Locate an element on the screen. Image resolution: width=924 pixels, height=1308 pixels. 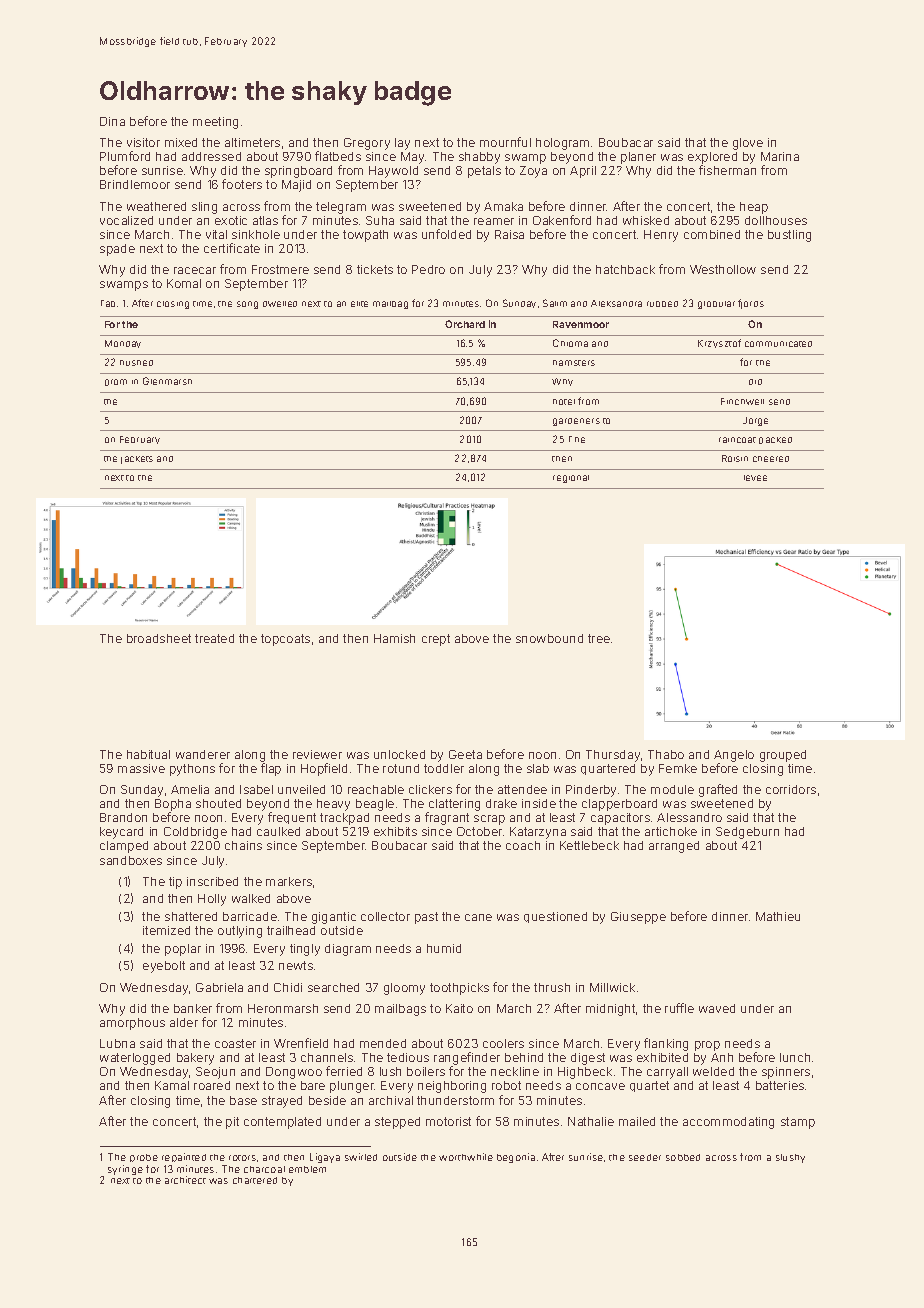
petals is located at coordinates (484, 172).
